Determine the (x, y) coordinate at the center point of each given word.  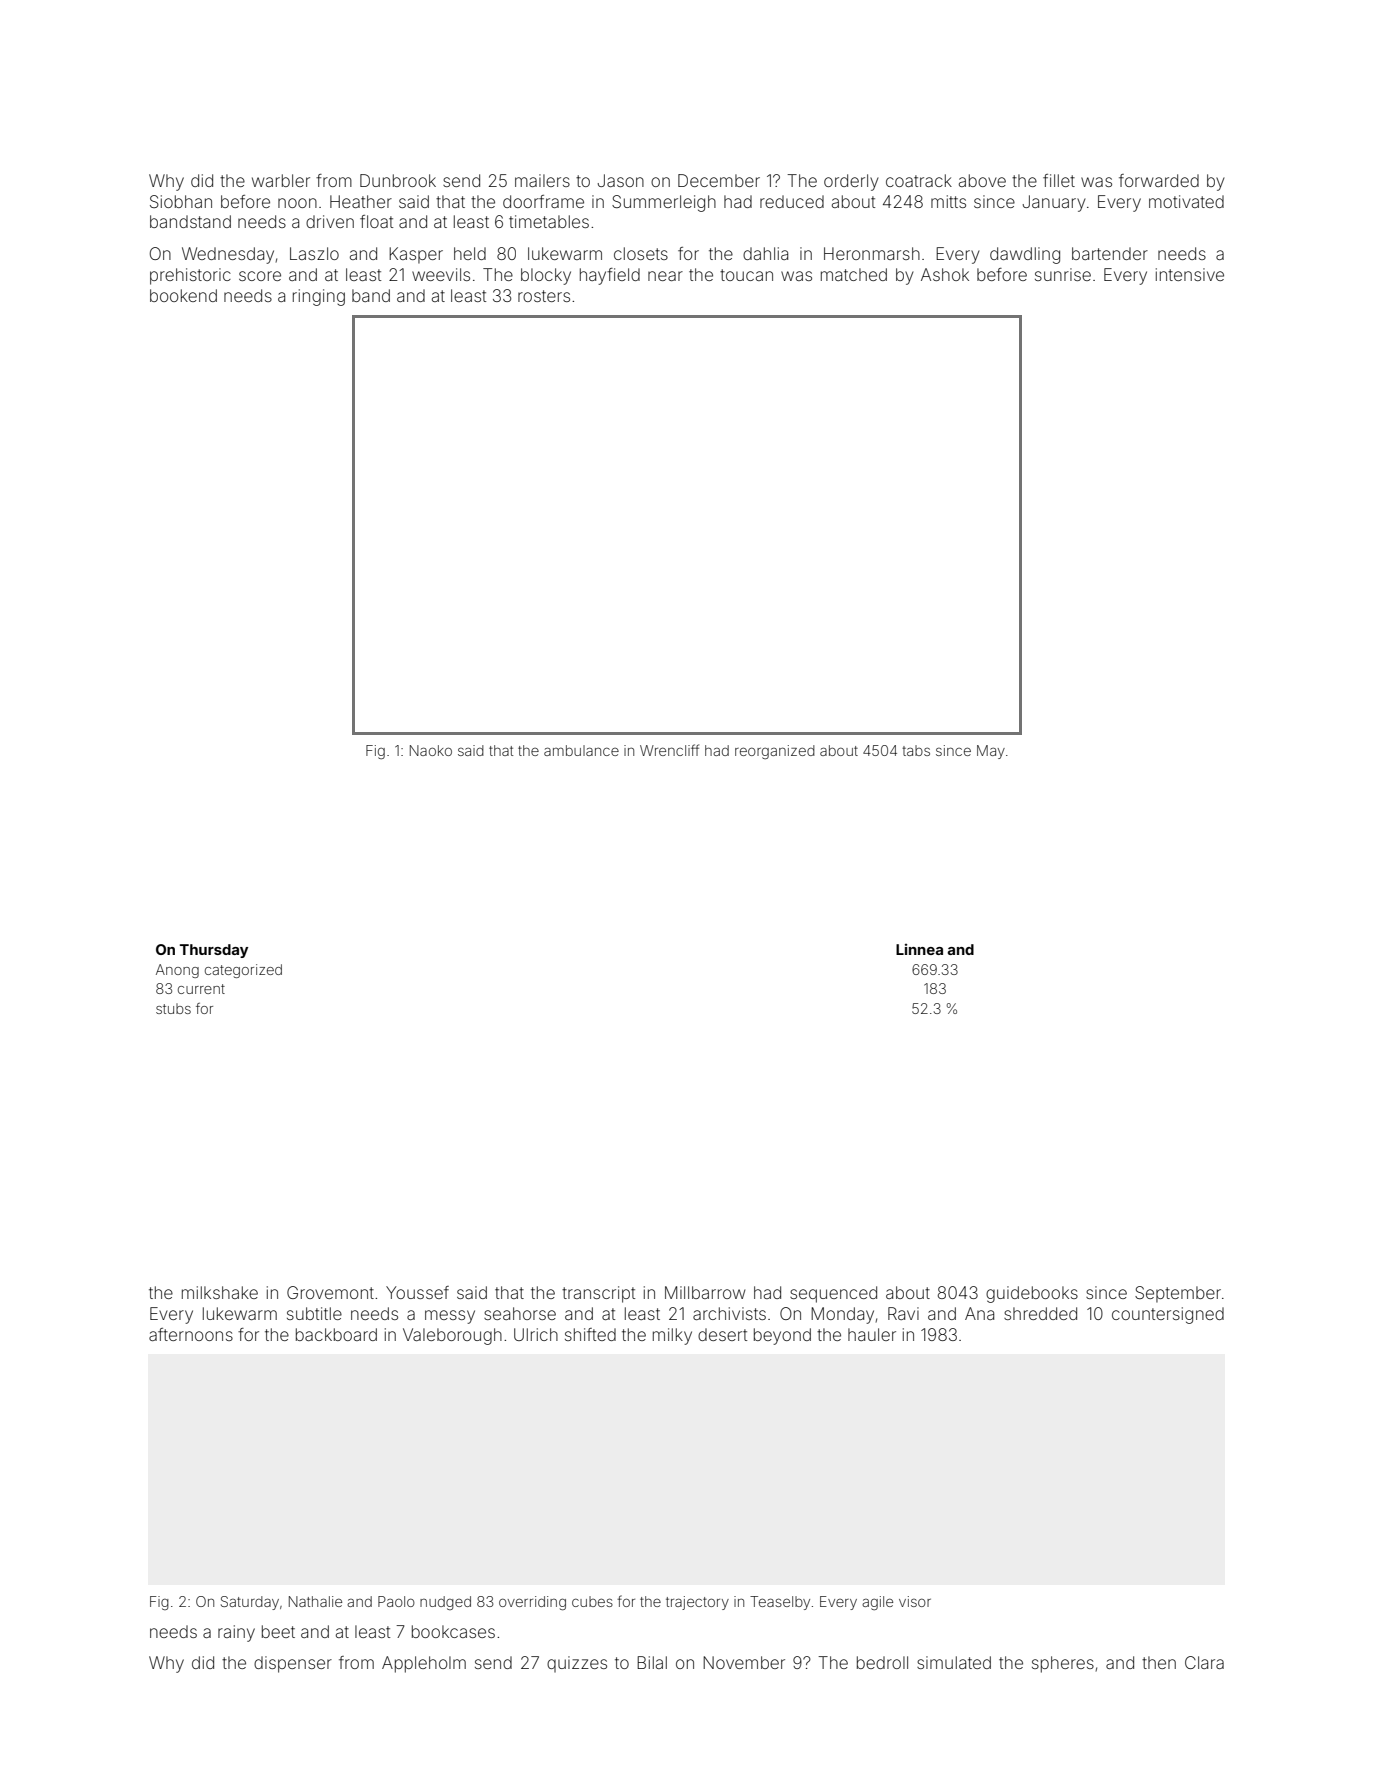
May (991, 752)
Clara (1204, 1662)
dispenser (293, 1664)
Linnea (919, 949)
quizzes (577, 1664)
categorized (243, 971)
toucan (746, 275)
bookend (183, 295)
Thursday (214, 951)
